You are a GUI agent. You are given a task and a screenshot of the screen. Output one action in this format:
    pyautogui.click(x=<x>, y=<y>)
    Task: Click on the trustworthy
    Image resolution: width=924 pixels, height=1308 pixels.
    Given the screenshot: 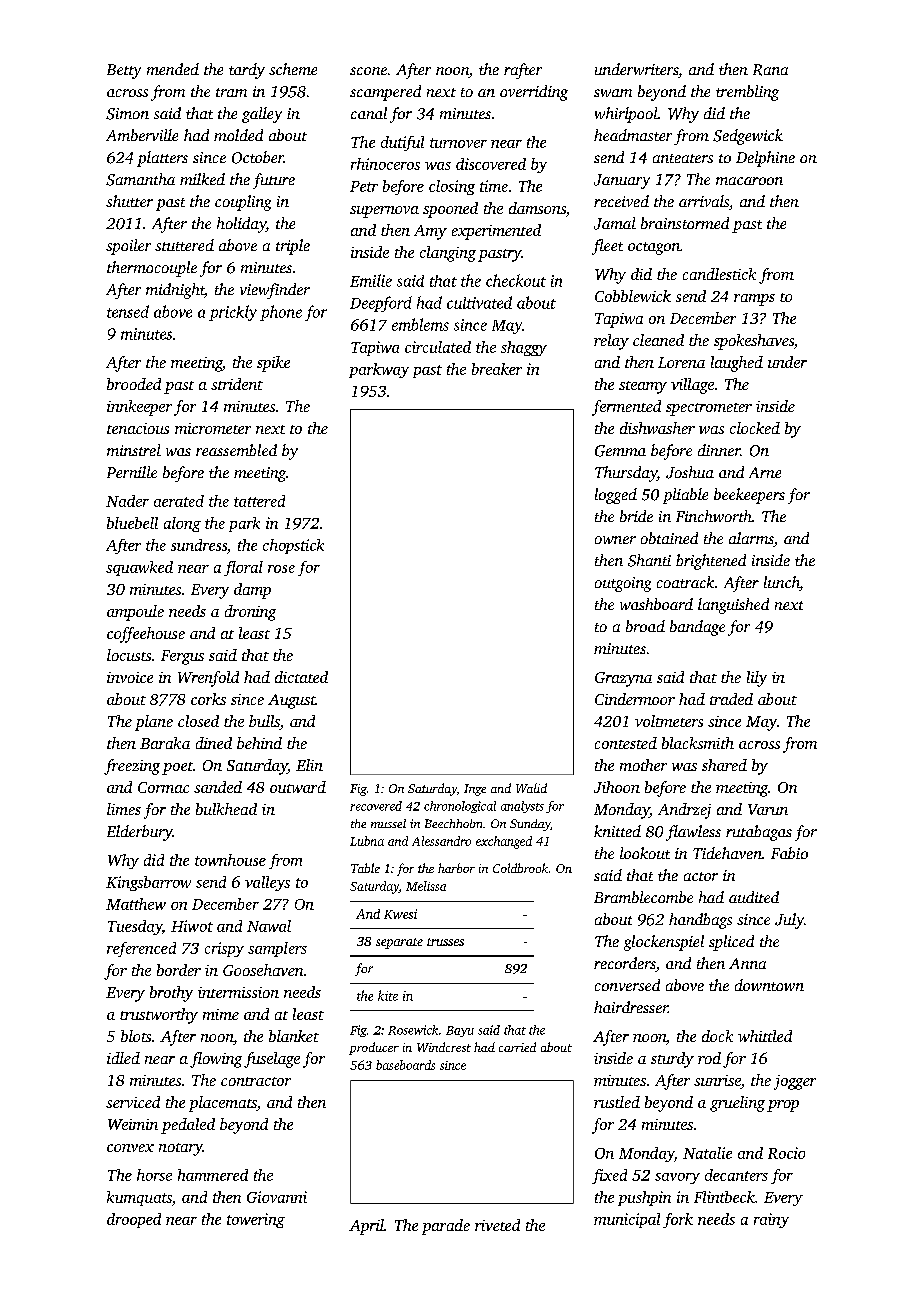 What is the action you would take?
    pyautogui.click(x=159, y=1016)
